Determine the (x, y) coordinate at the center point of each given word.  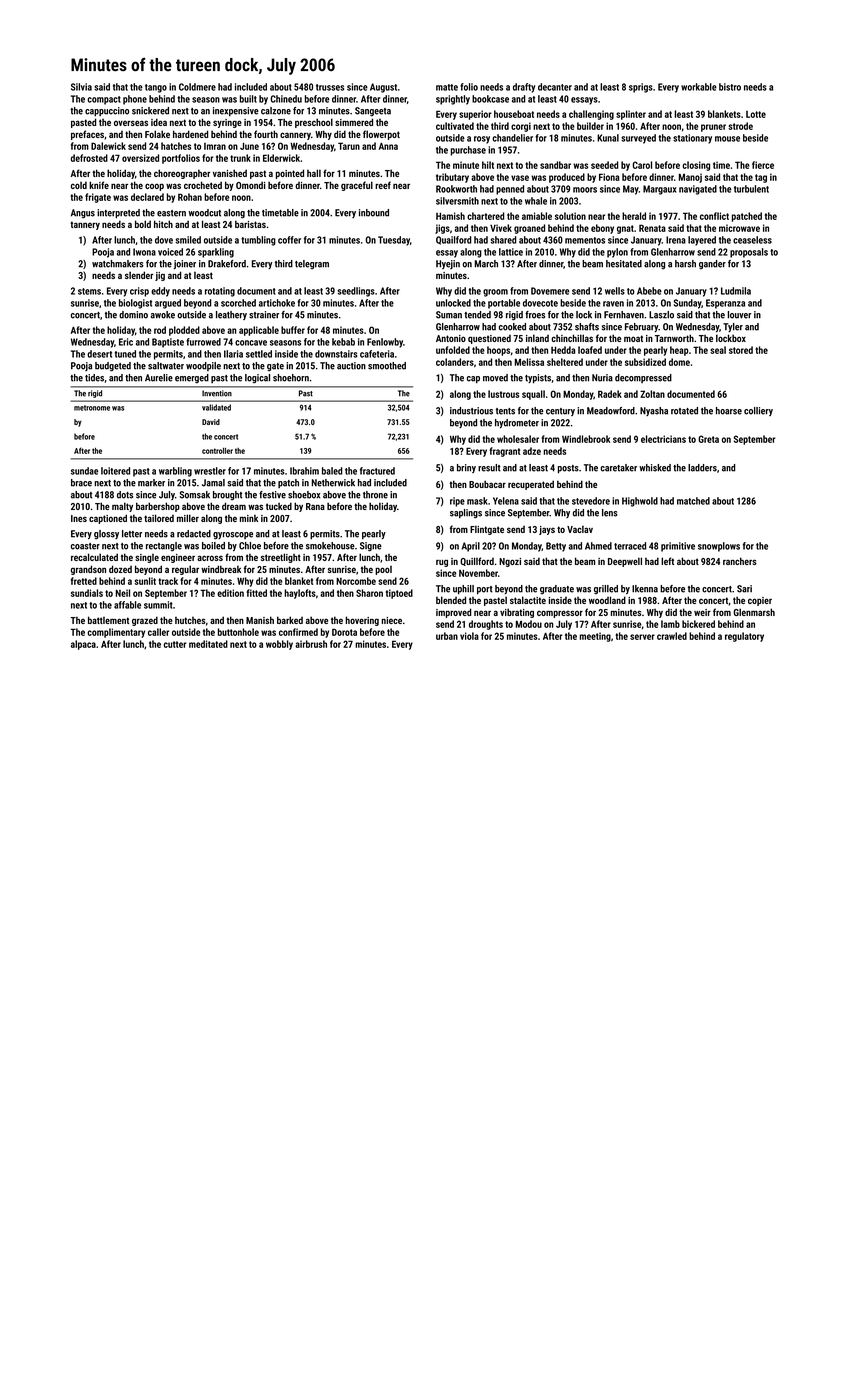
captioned (108, 519)
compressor (560, 614)
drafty (524, 88)
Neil (123, 593)
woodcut (205, 213)
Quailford (453, 240)
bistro (730, 87)
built (248, 99)
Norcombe (356, 581)
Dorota (344, 632)
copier (760, 601)
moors (585, 190)
